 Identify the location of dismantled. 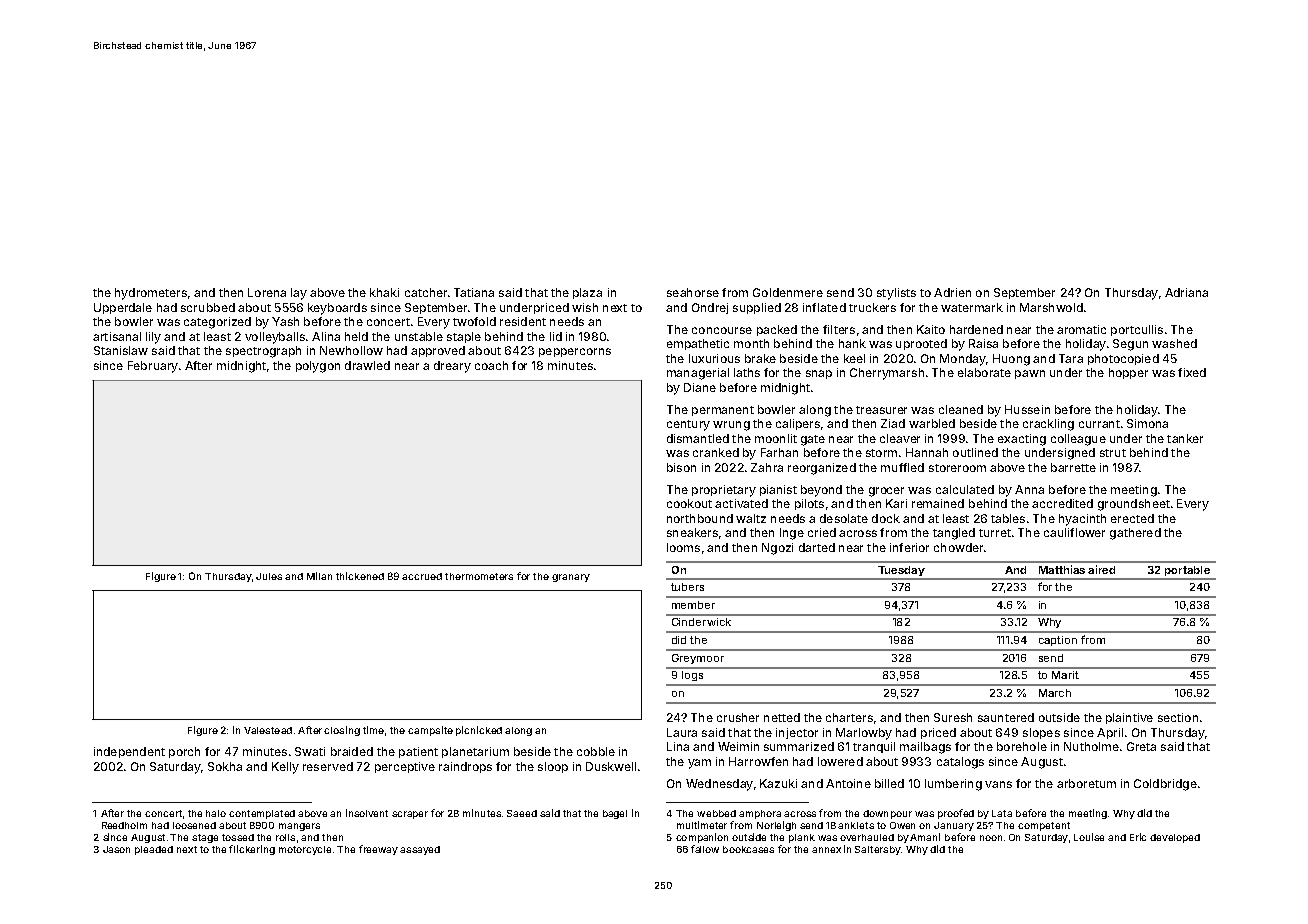
(698, 438).
